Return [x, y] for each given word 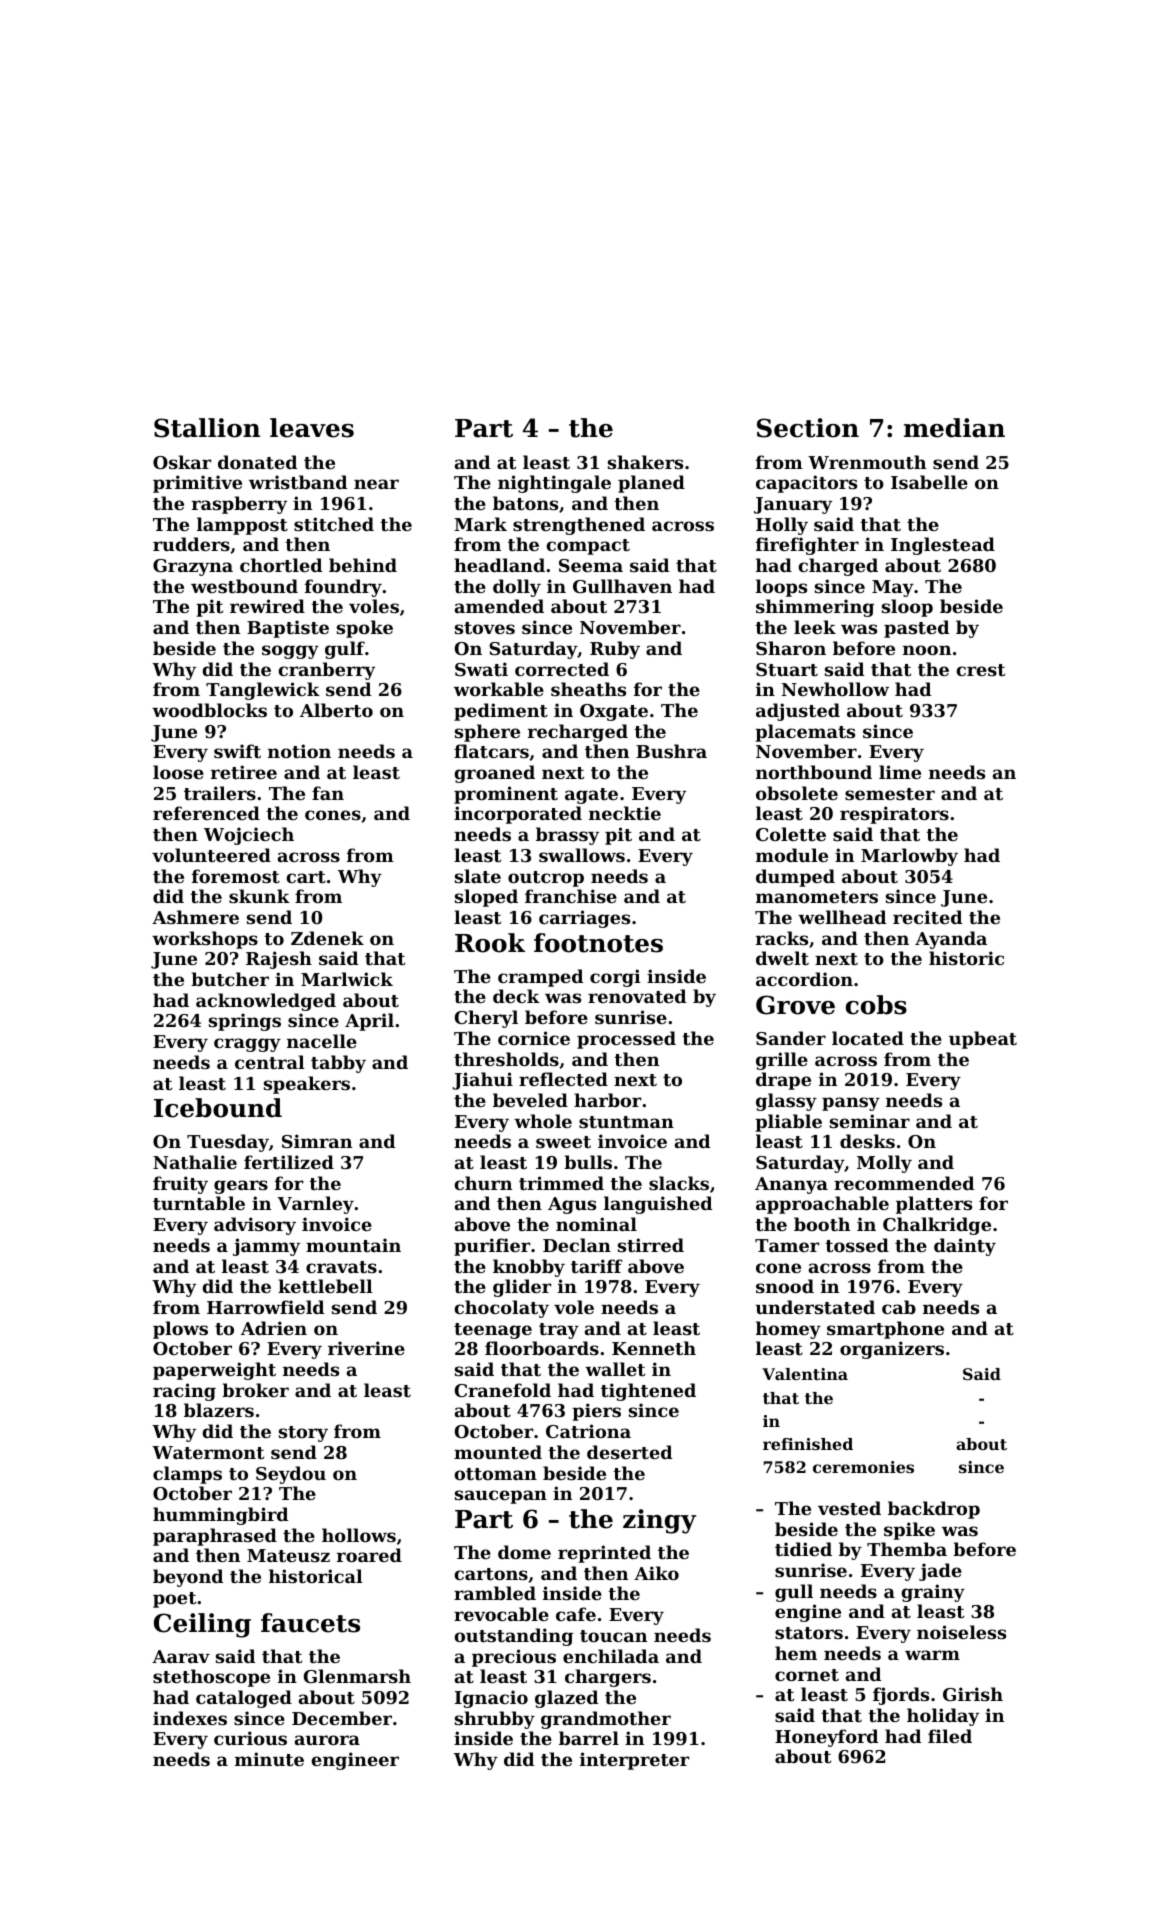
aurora [327, 1740]
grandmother [606, 1720]
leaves [312, 428]
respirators [894, 815]
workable [499, 689]
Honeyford [826, 1738]
